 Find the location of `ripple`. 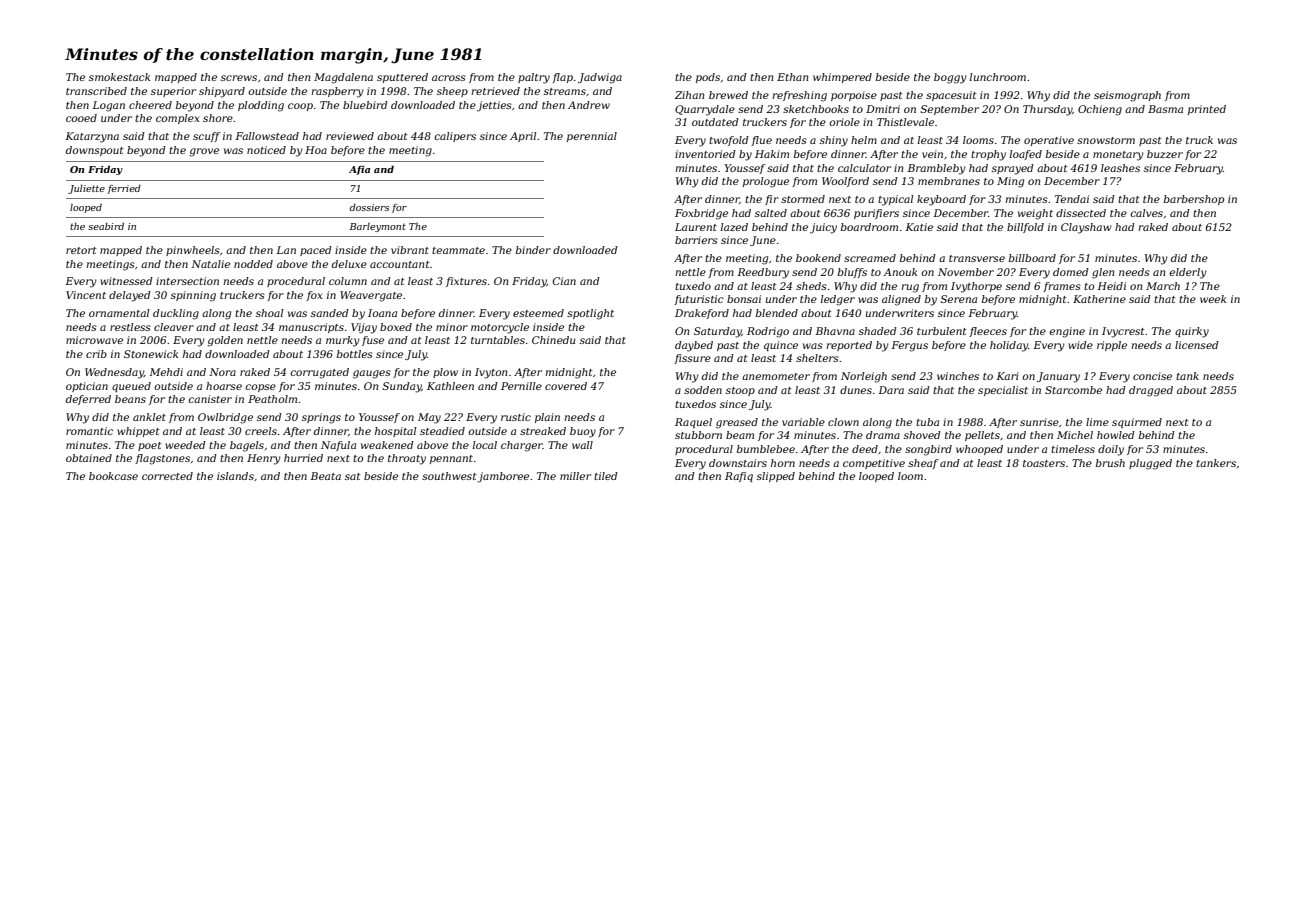

ripple is located at coordinates (1112, 346).
